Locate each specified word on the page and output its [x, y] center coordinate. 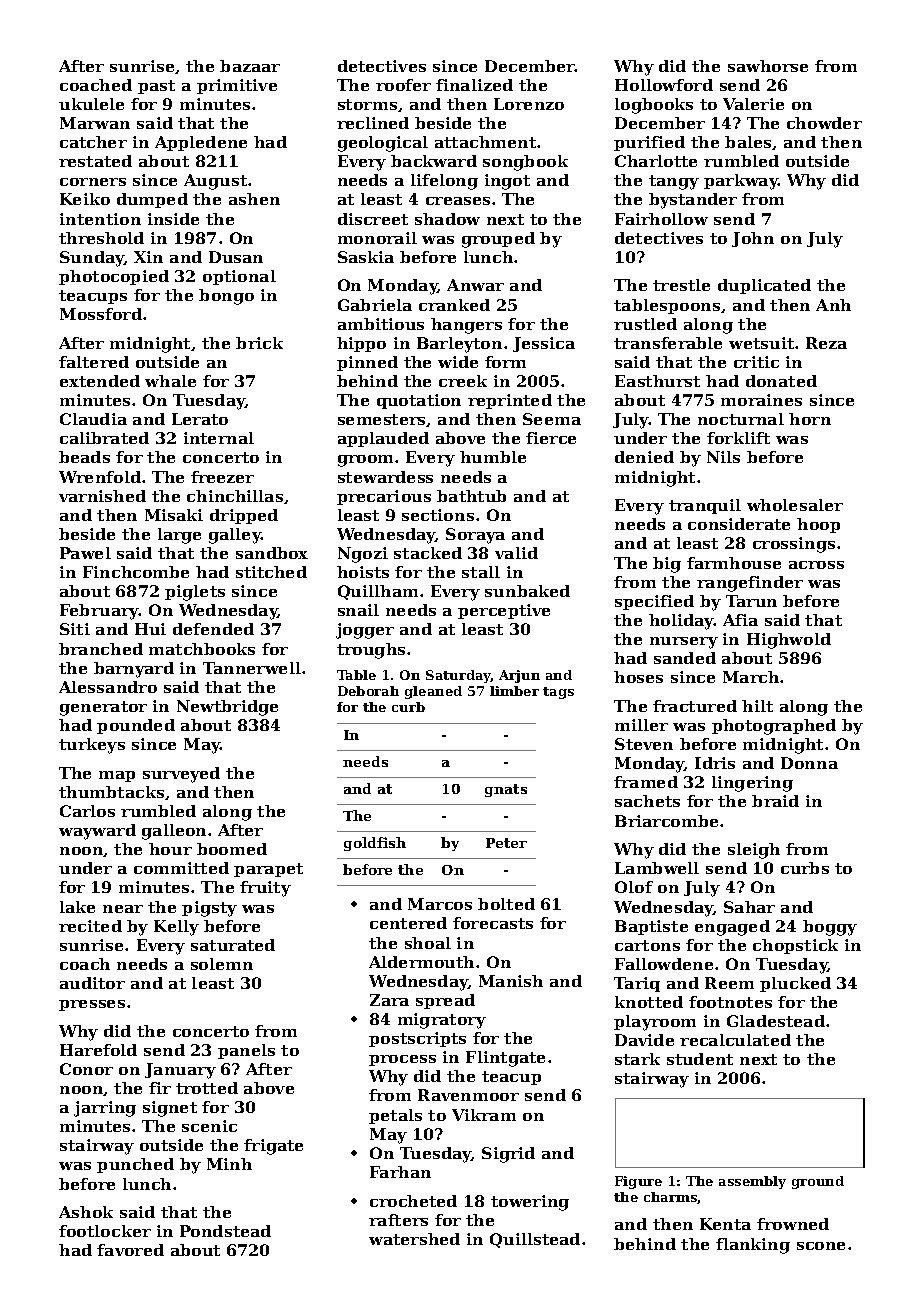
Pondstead [225, 1231]
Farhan [400, 1172]
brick [259, 343]
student [700, 1059]
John [753, 239]
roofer [403, 85]
